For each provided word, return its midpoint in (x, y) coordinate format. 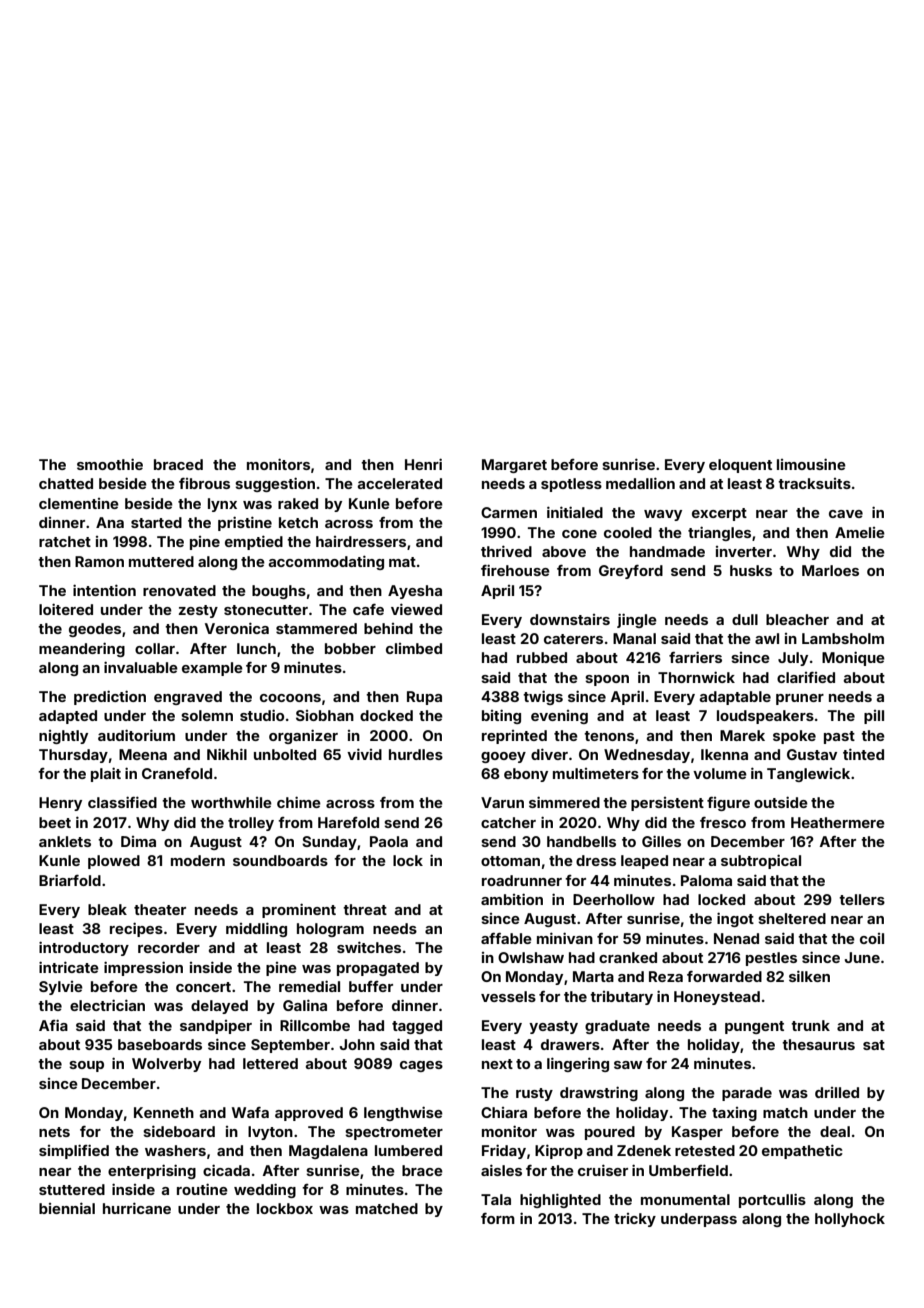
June (862, 957)
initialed (575, 512)
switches (369, 947)
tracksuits (814, 483)
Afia (53, 1025)
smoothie (110, 464)
